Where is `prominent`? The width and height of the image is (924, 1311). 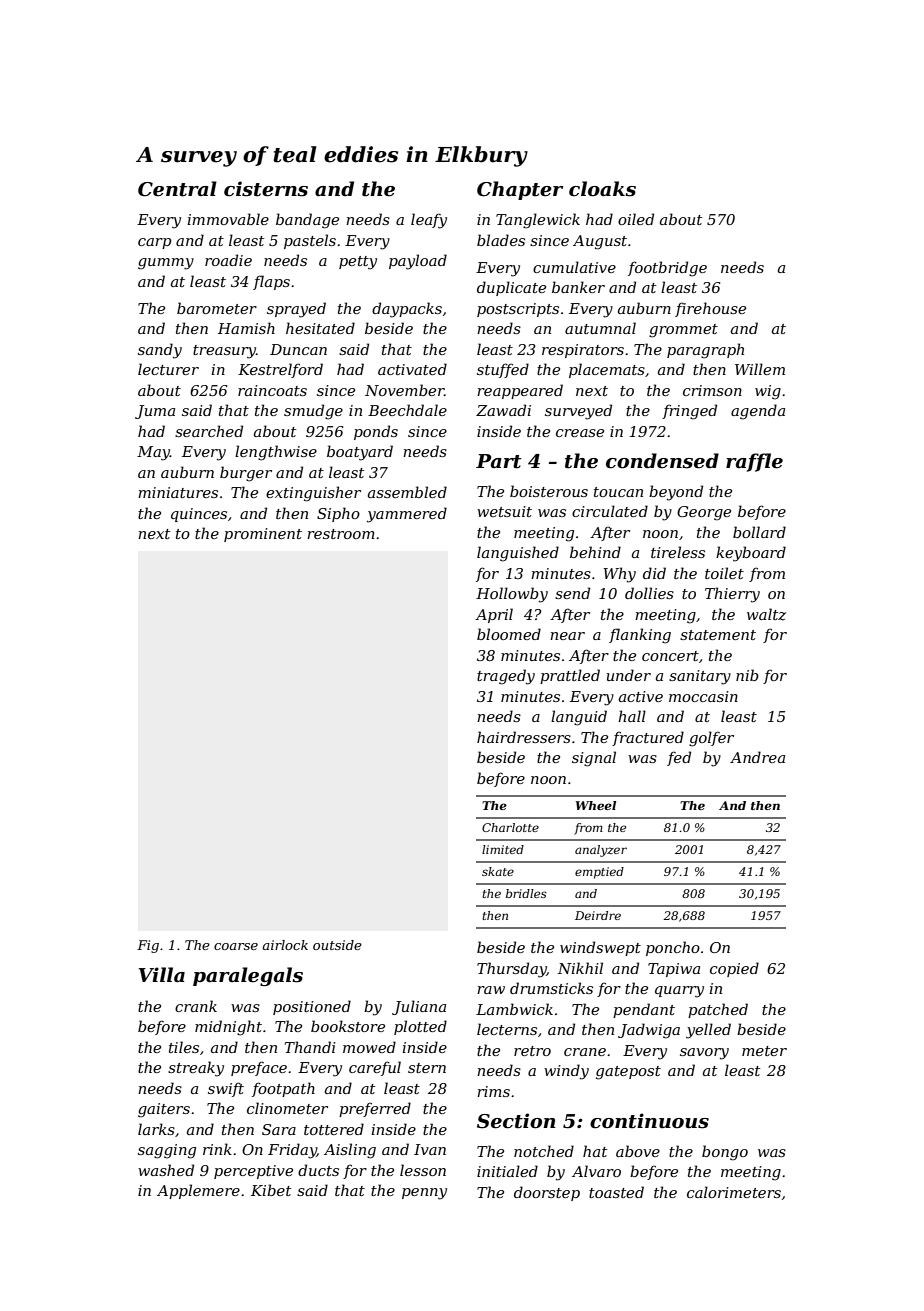
prominent is located at coordinates (263, 535).
